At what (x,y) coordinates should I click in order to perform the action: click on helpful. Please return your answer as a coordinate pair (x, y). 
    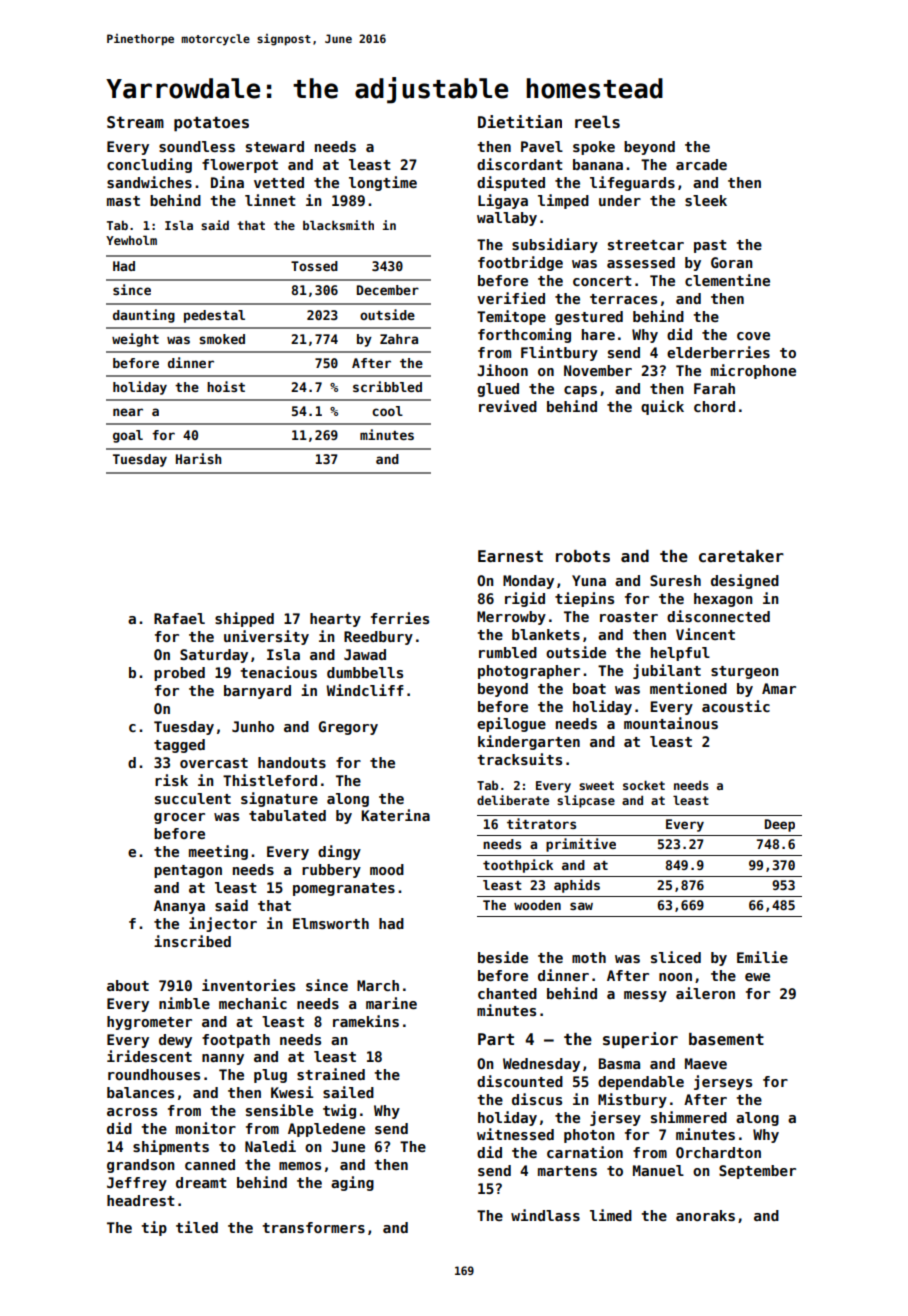
    Looking at the image, I should click on (680, 654).
